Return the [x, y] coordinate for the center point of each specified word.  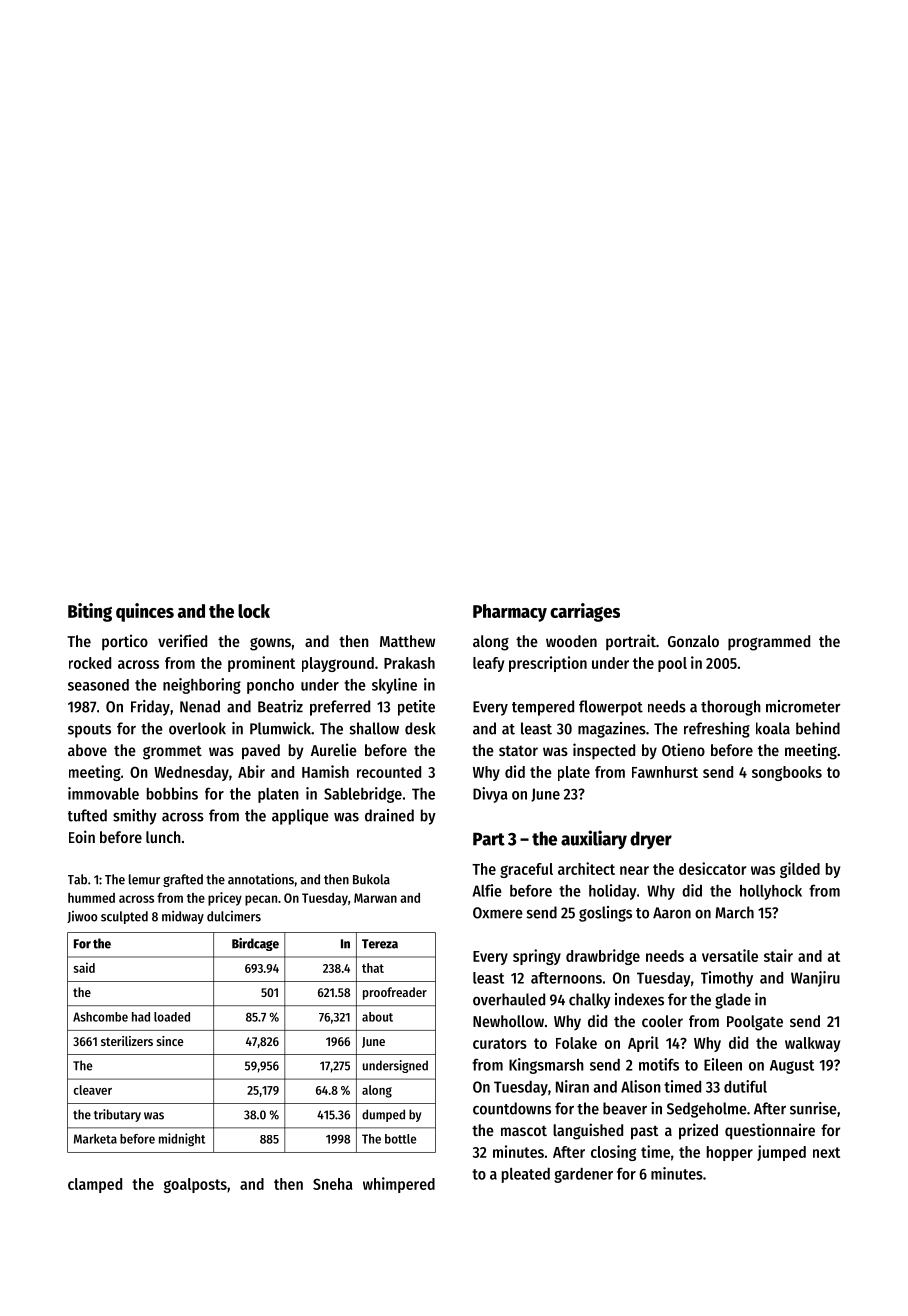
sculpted [124, 917]
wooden [571, 641]
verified [182, 640]
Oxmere [498, 913]
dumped [383, 1115]
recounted [389, 772]
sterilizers [127, 1041]
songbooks [787, 773]
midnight [182, 1139]
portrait [631, 642]
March [734, 912]
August [792, 1067]
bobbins [172, 793]
